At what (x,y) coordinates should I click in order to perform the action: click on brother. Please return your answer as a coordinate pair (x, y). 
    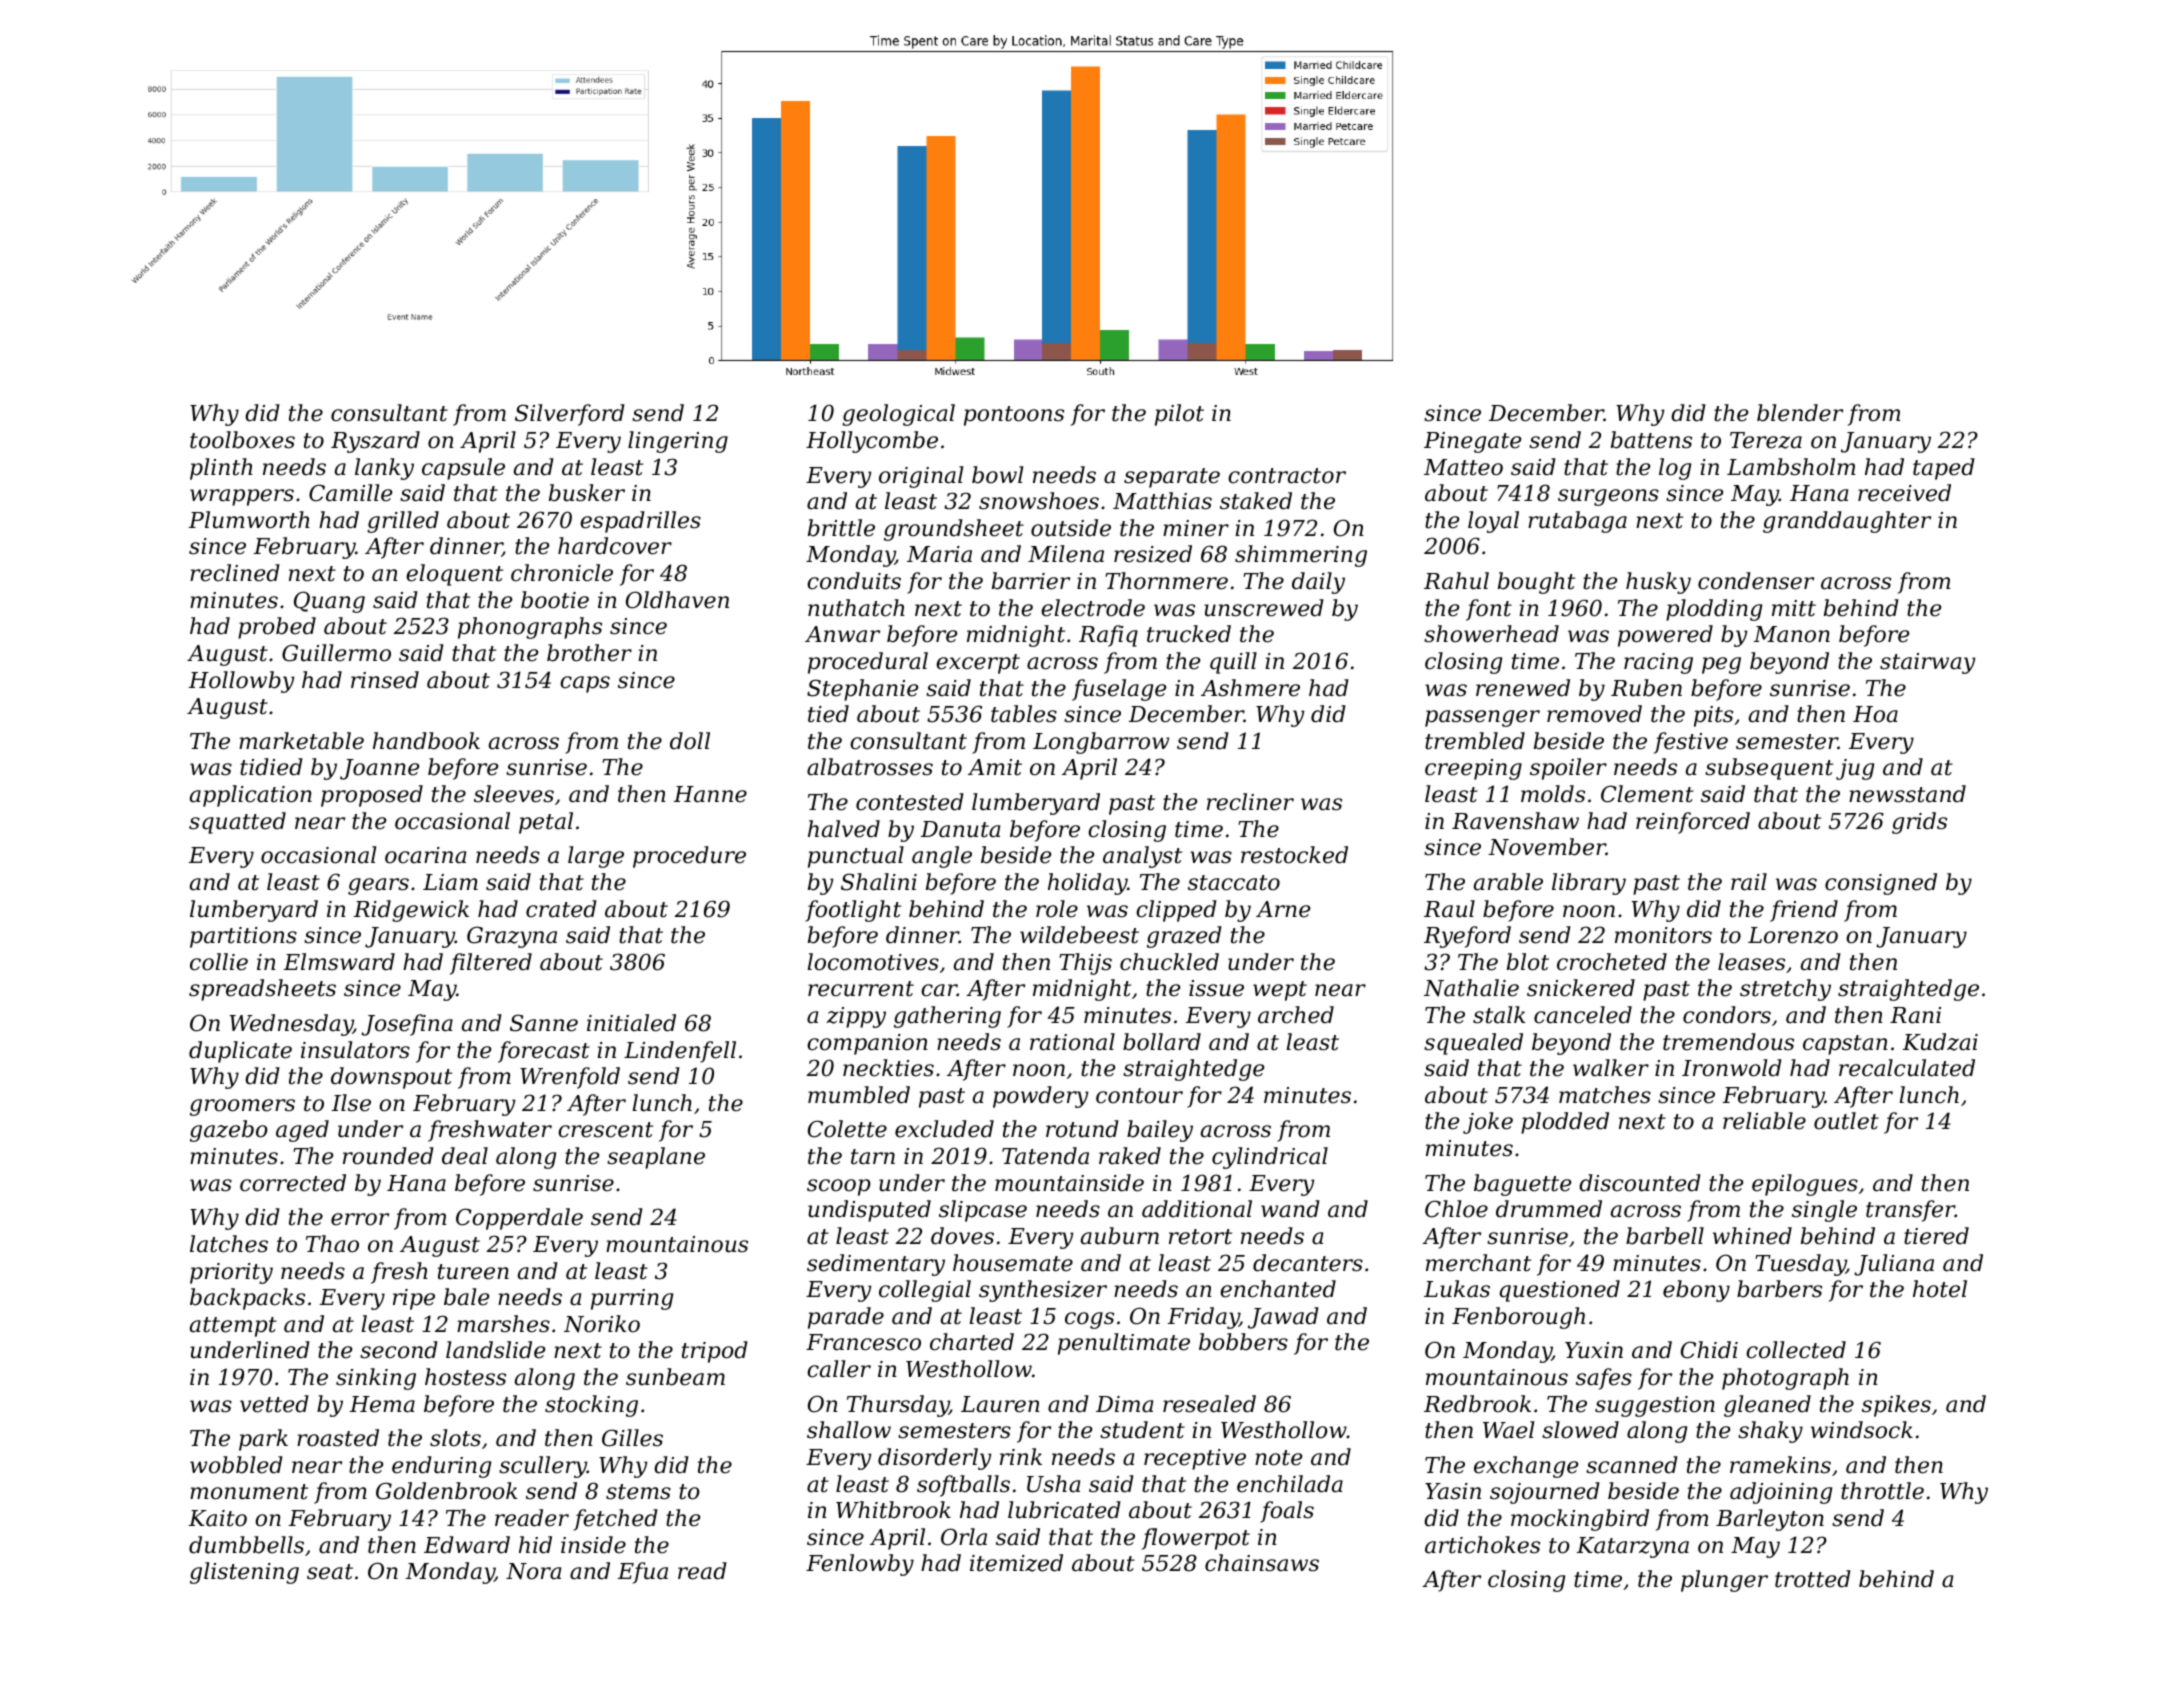
    Looking at the image, I should click on (589, 653).
